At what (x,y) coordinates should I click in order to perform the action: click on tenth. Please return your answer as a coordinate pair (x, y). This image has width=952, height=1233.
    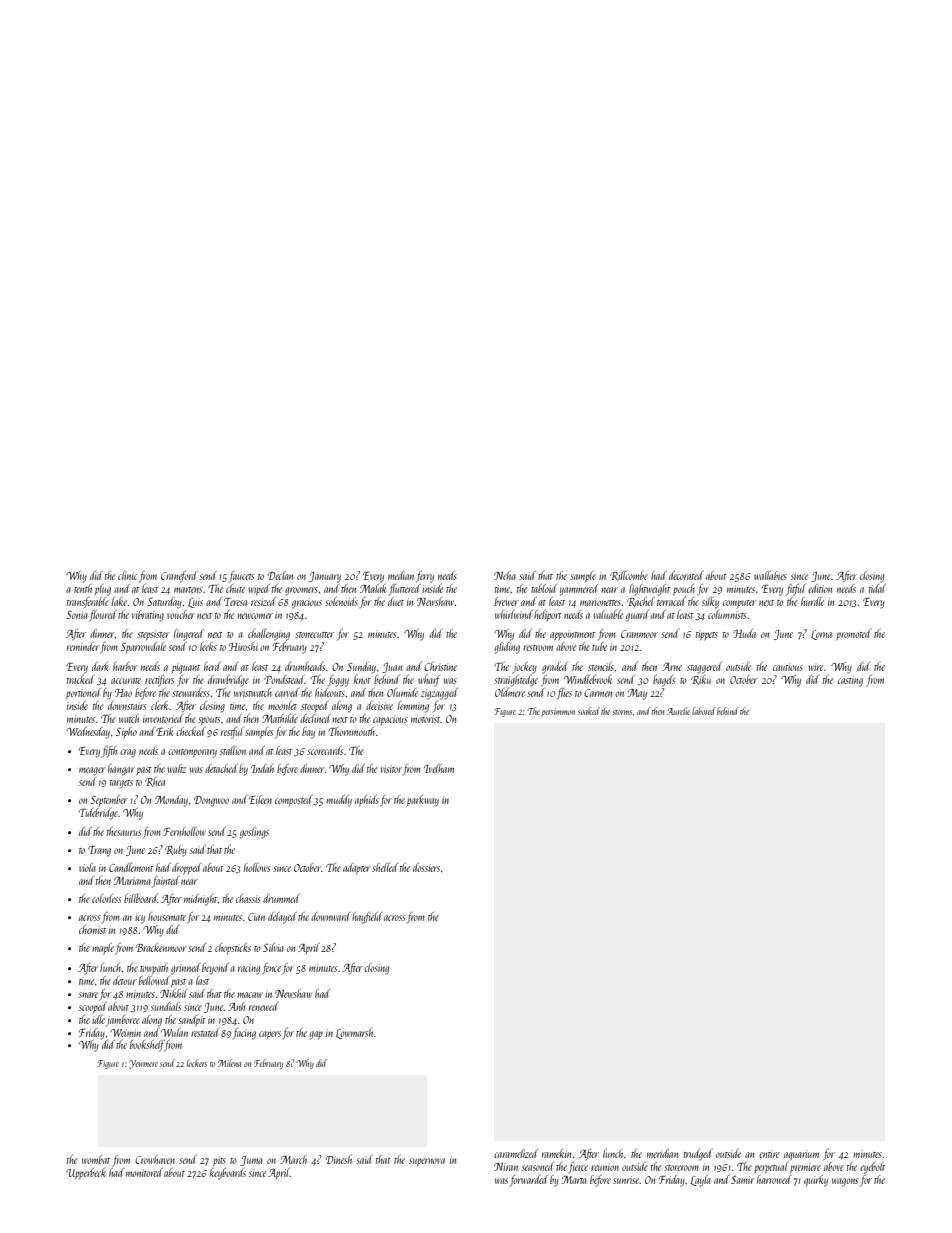
    Looking at the image, I should click on (83, 588).
